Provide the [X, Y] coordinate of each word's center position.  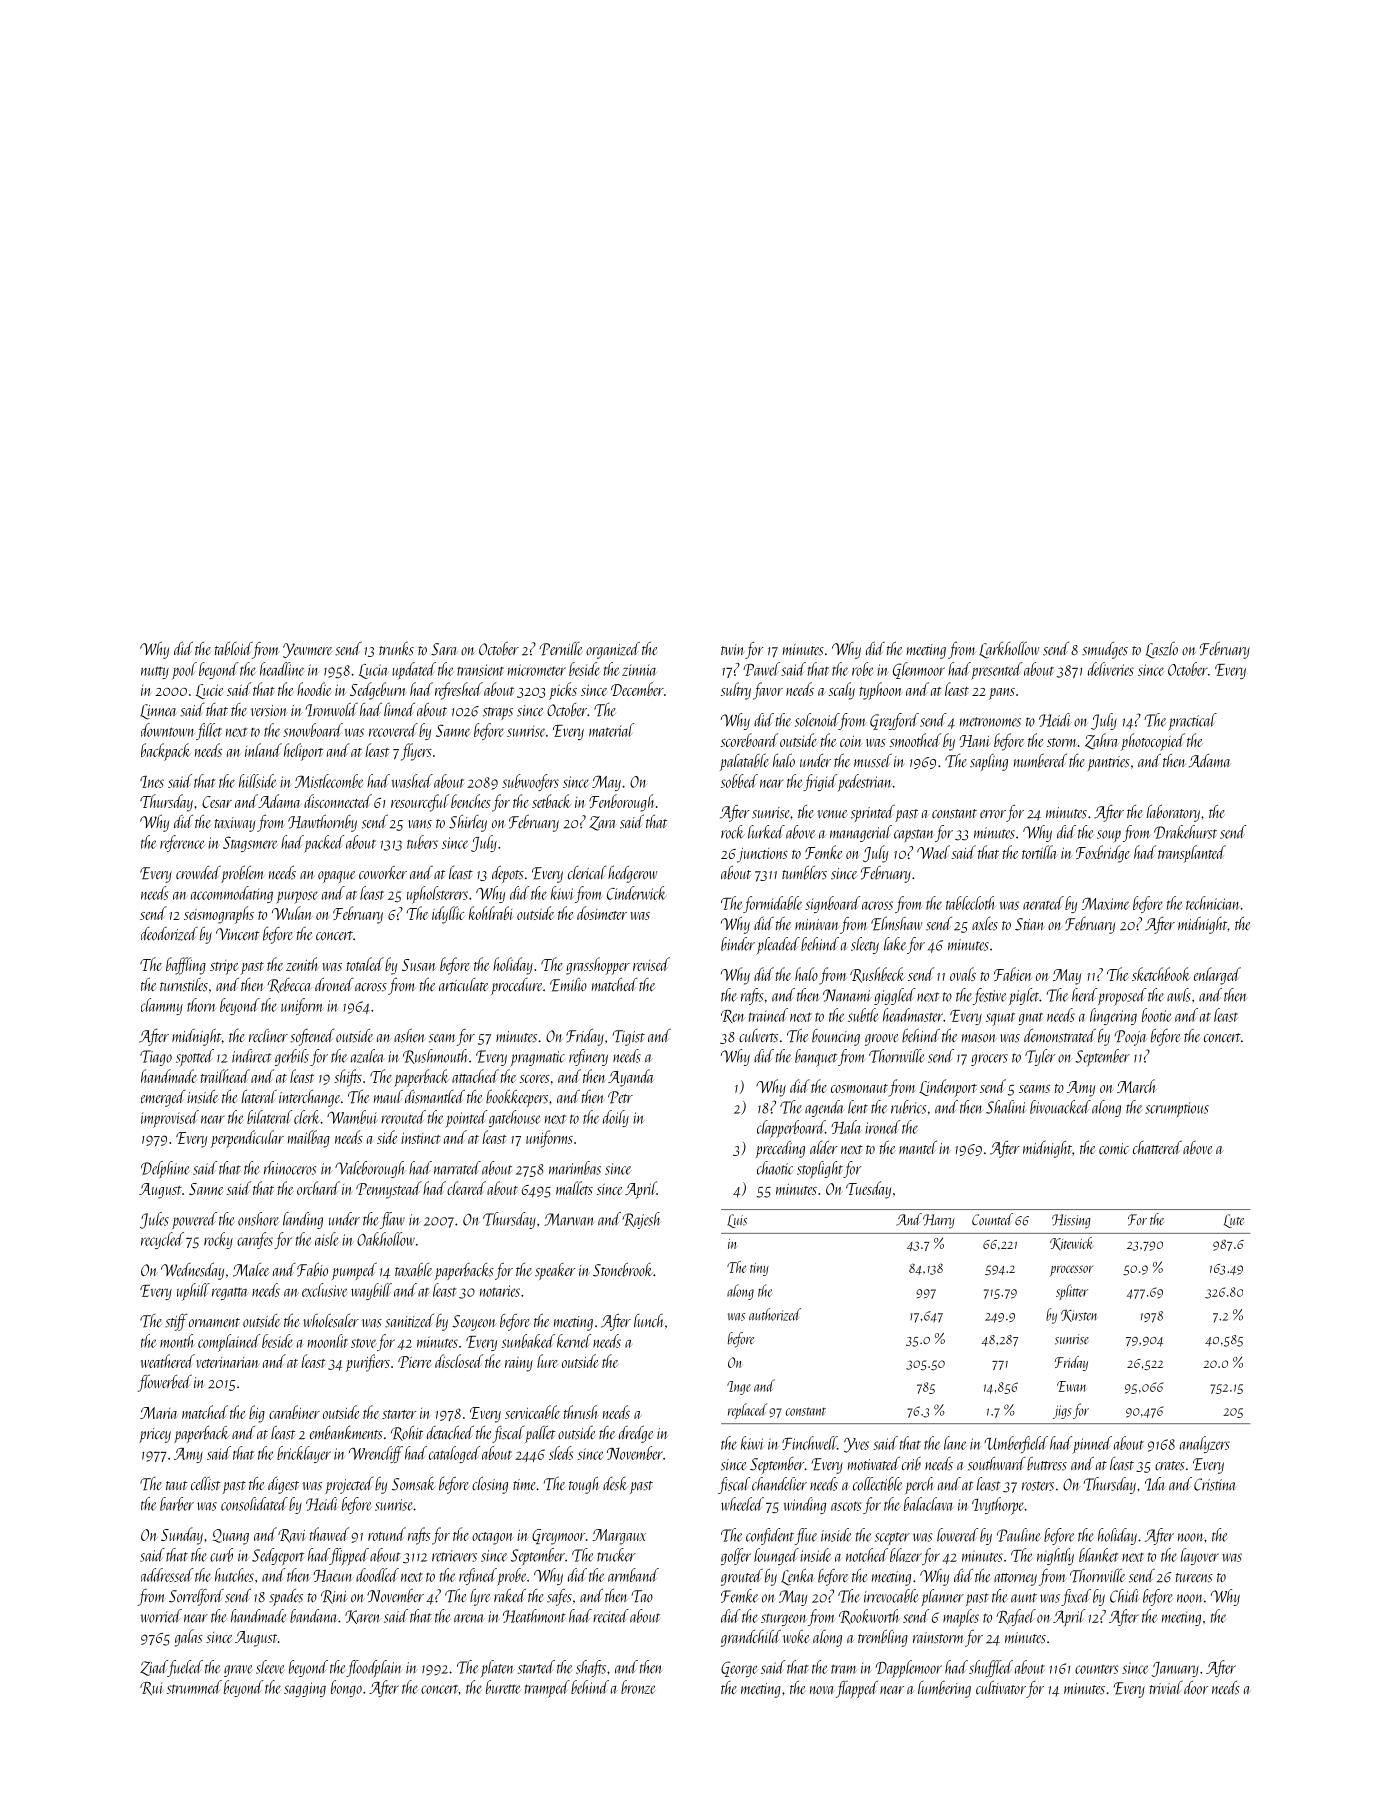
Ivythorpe [998, 1506]
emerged [163, 1098]
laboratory [1173, 813]
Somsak [414, 1484]
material [611, 730]
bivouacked [1060, 1107]
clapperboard [791, 1129]
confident [770, 1536]
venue [832, 814]
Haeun [333, 1576]
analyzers [1205, 1444]
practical [1192, 722]
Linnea [158, 712]
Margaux [619, 1537]
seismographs [219, 915]
